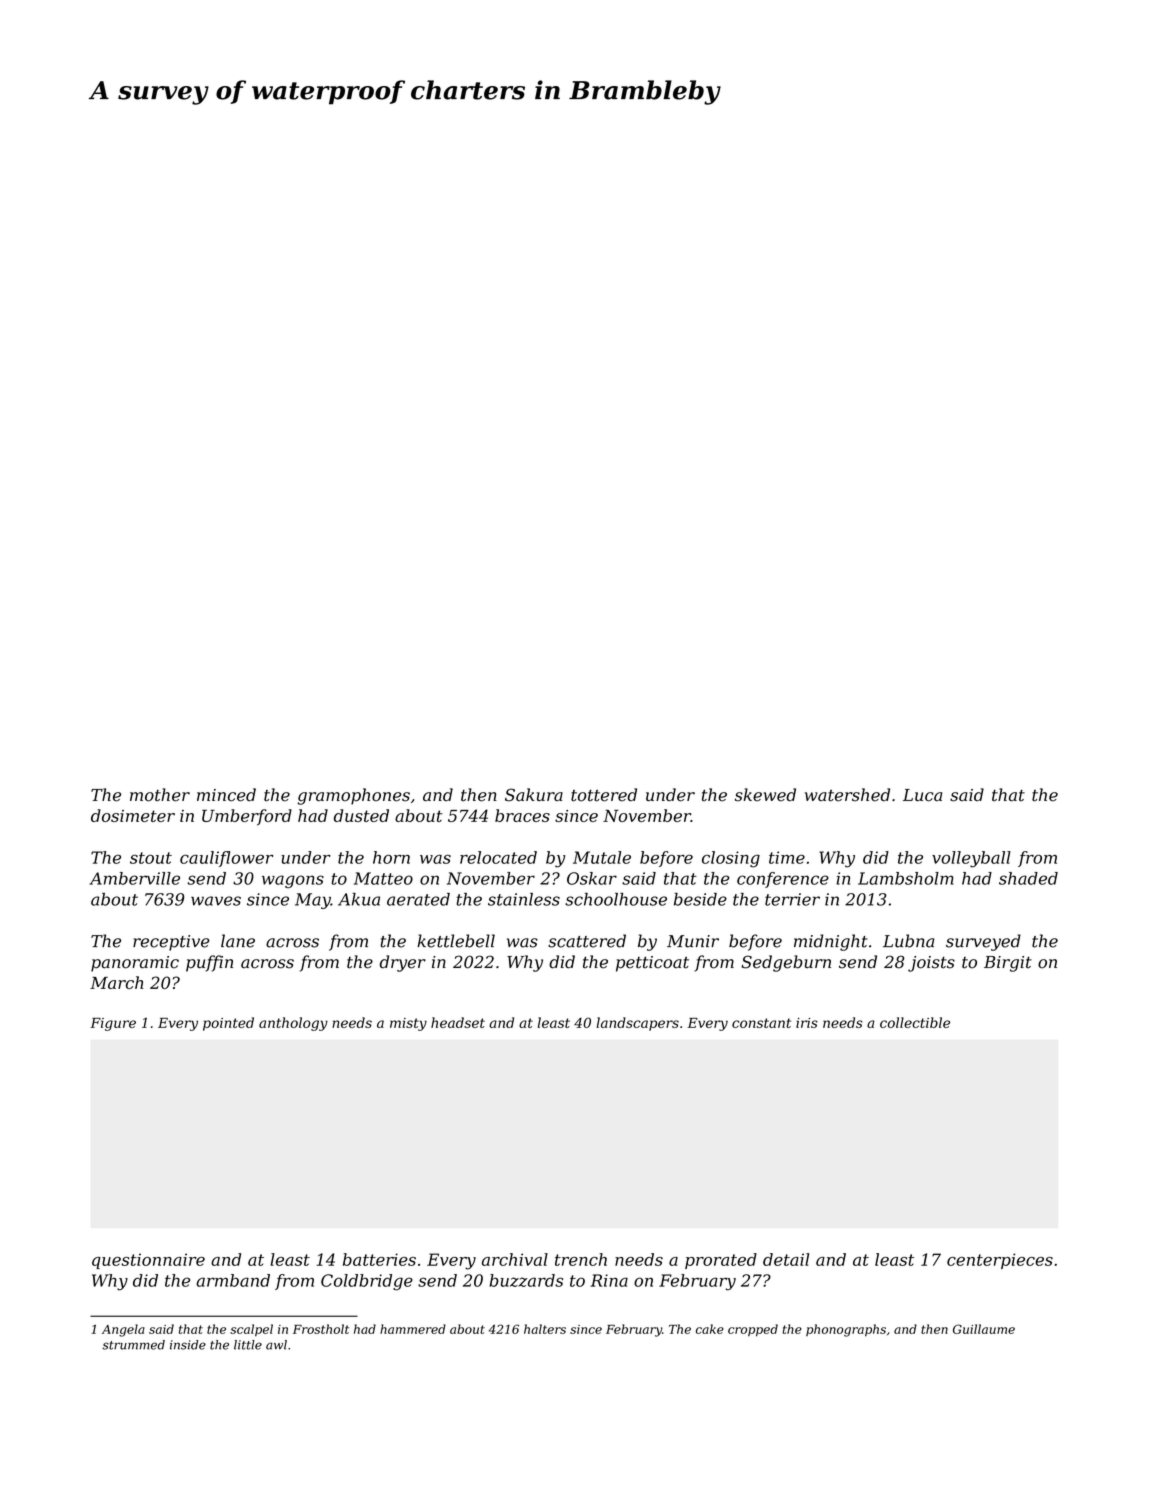 The image size is (1149, 1488). Describe the element at coordinates (905, 878) in the screenshot. I see `Lambsholm` at that location.
